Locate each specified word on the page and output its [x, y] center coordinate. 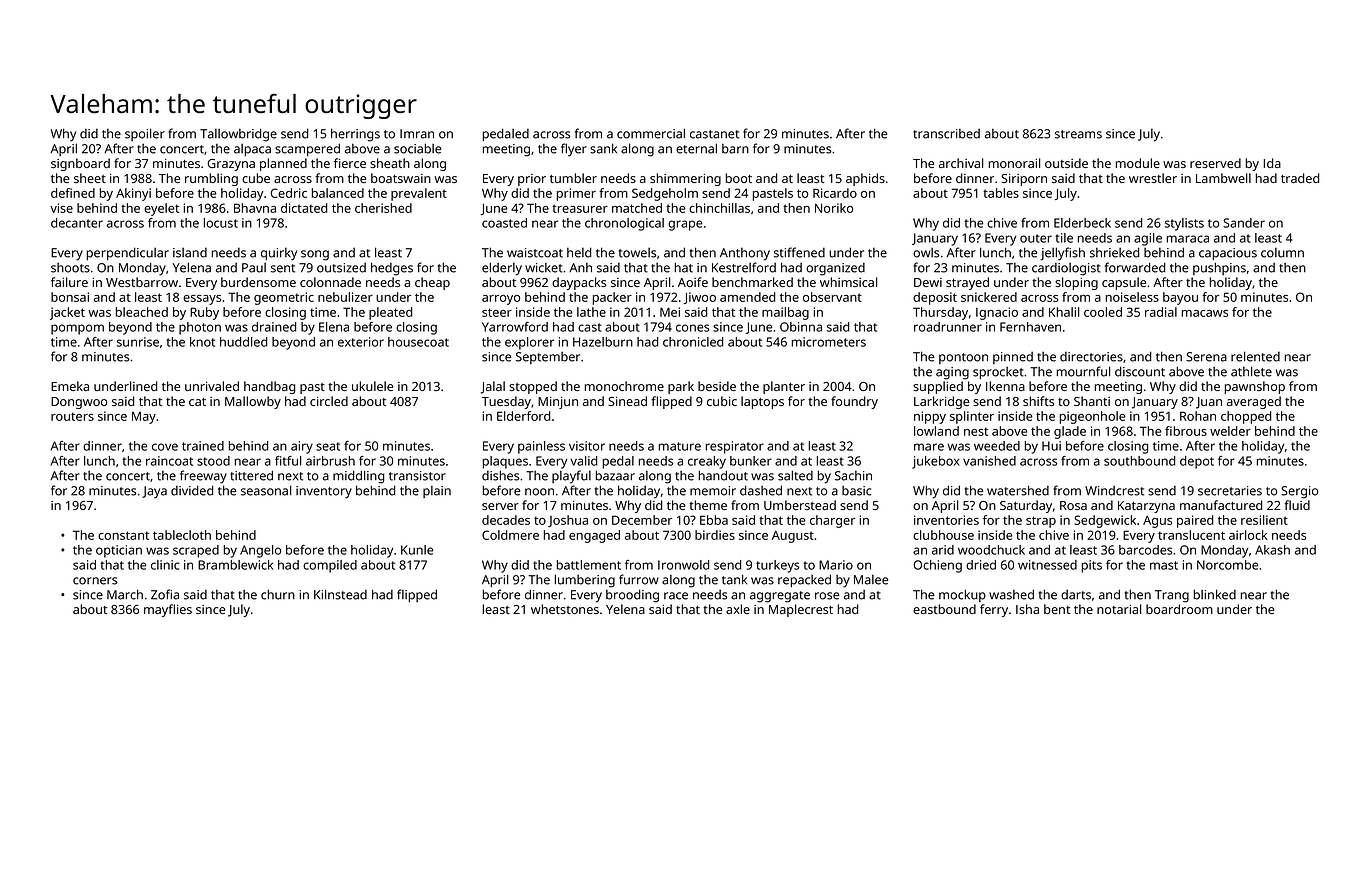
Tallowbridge [238, 135]
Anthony [745, 254]
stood [213, 461]
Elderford [523, 416]
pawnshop [1255, 387]
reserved [1215, 163]
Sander [1244, 223]
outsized [341, 268]
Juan [1209, 403]
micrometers [829, 342]
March [125, 594]
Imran [417, 134]
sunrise [138, 342]
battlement [589, 565]
